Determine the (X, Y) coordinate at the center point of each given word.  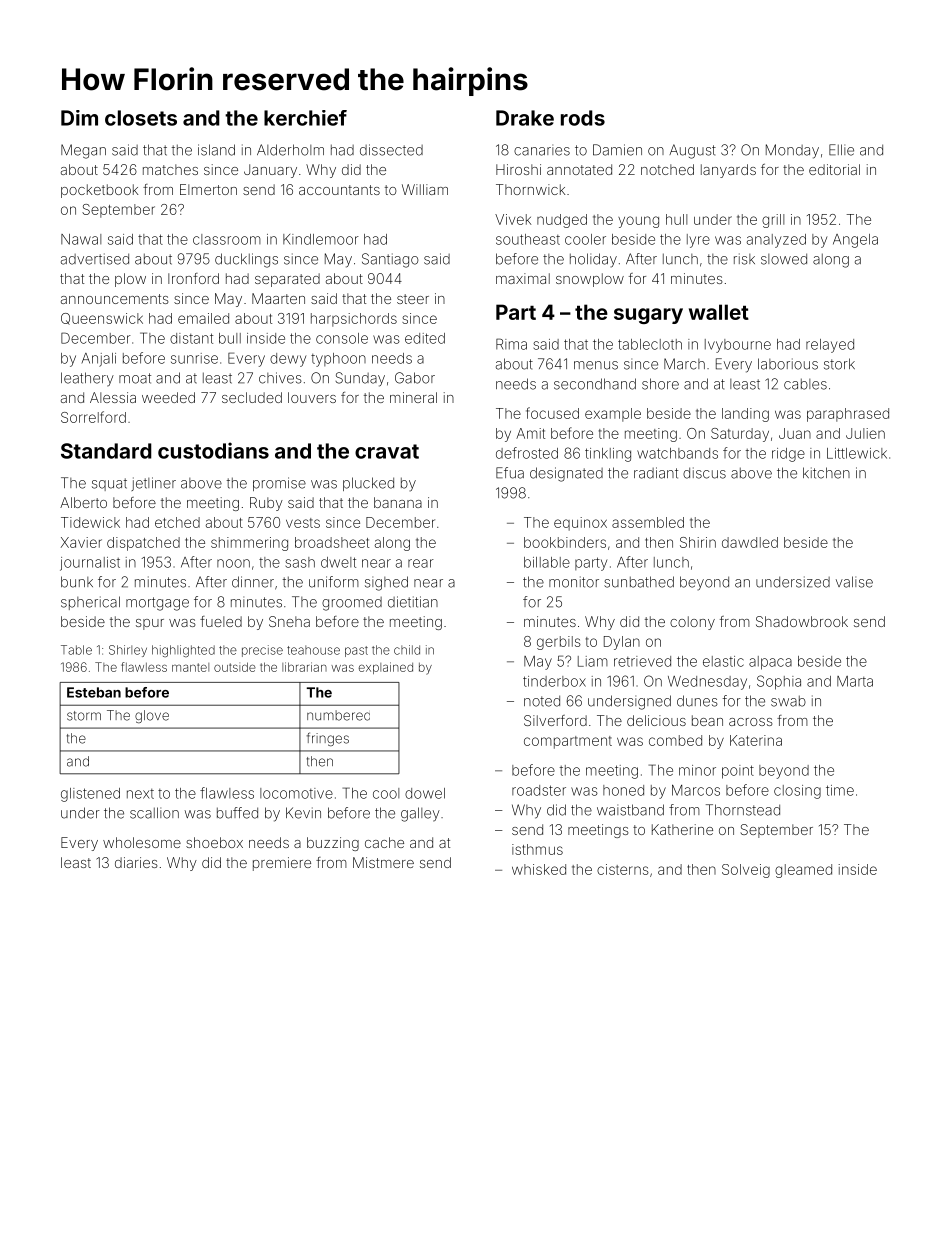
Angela (855, 241)
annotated (579, 169)
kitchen (826, 473)
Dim (79, 118)
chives (280, 378)
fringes (328, 739)
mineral (413, 397)
